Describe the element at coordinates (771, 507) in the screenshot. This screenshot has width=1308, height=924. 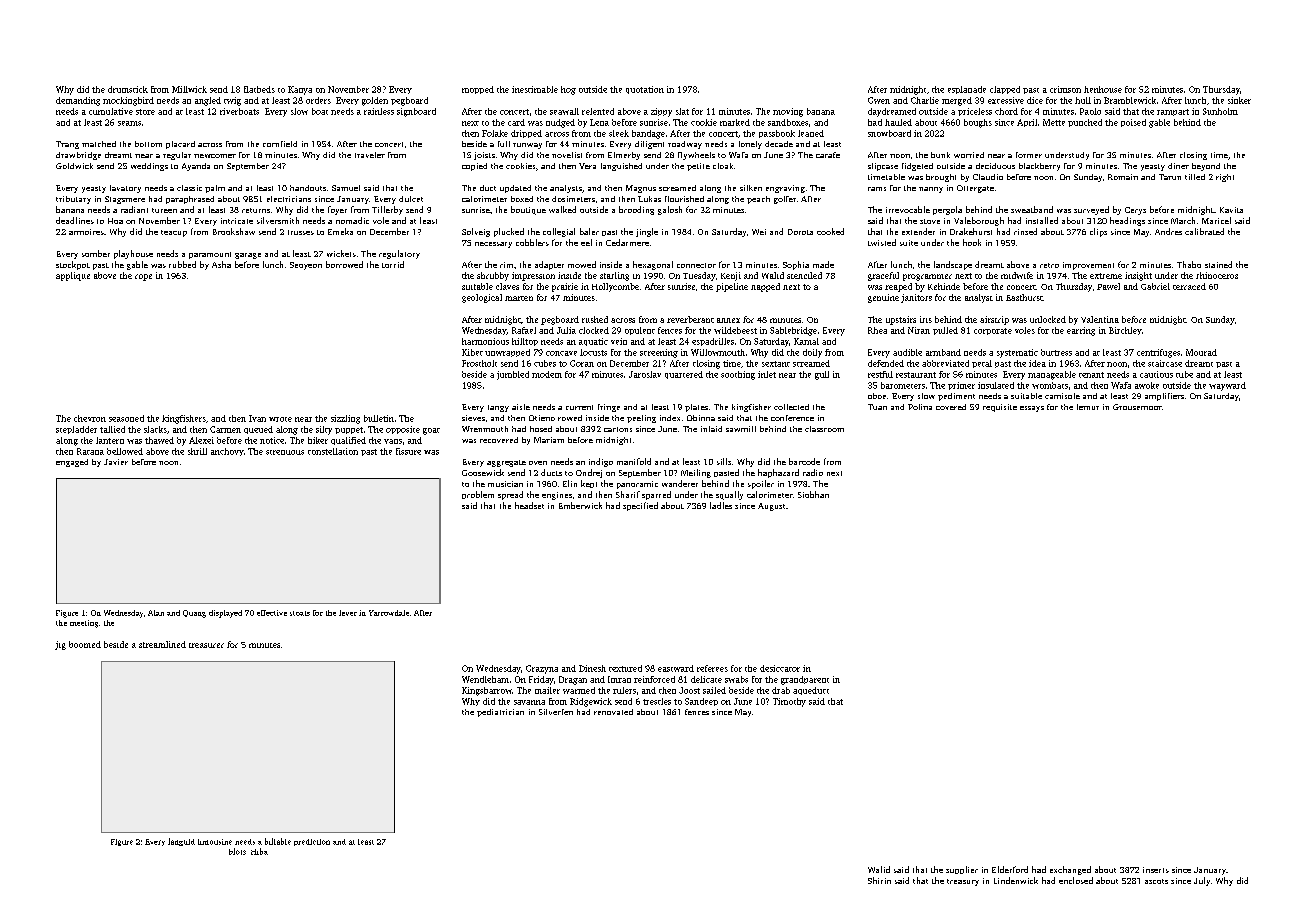
I see `August` at that location.
